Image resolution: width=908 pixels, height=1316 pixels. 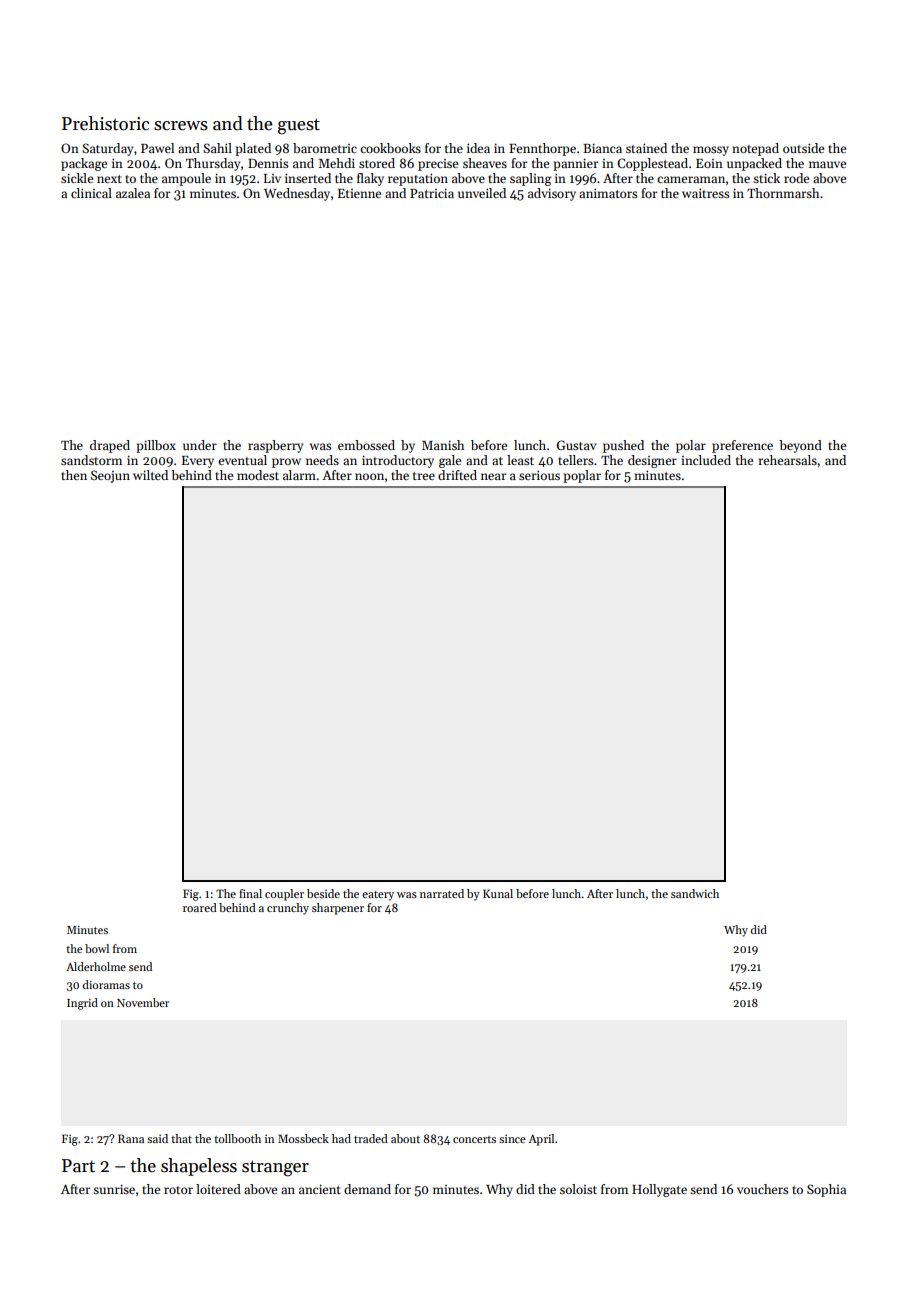 I want to click on final, so click(x=250, y=893).
